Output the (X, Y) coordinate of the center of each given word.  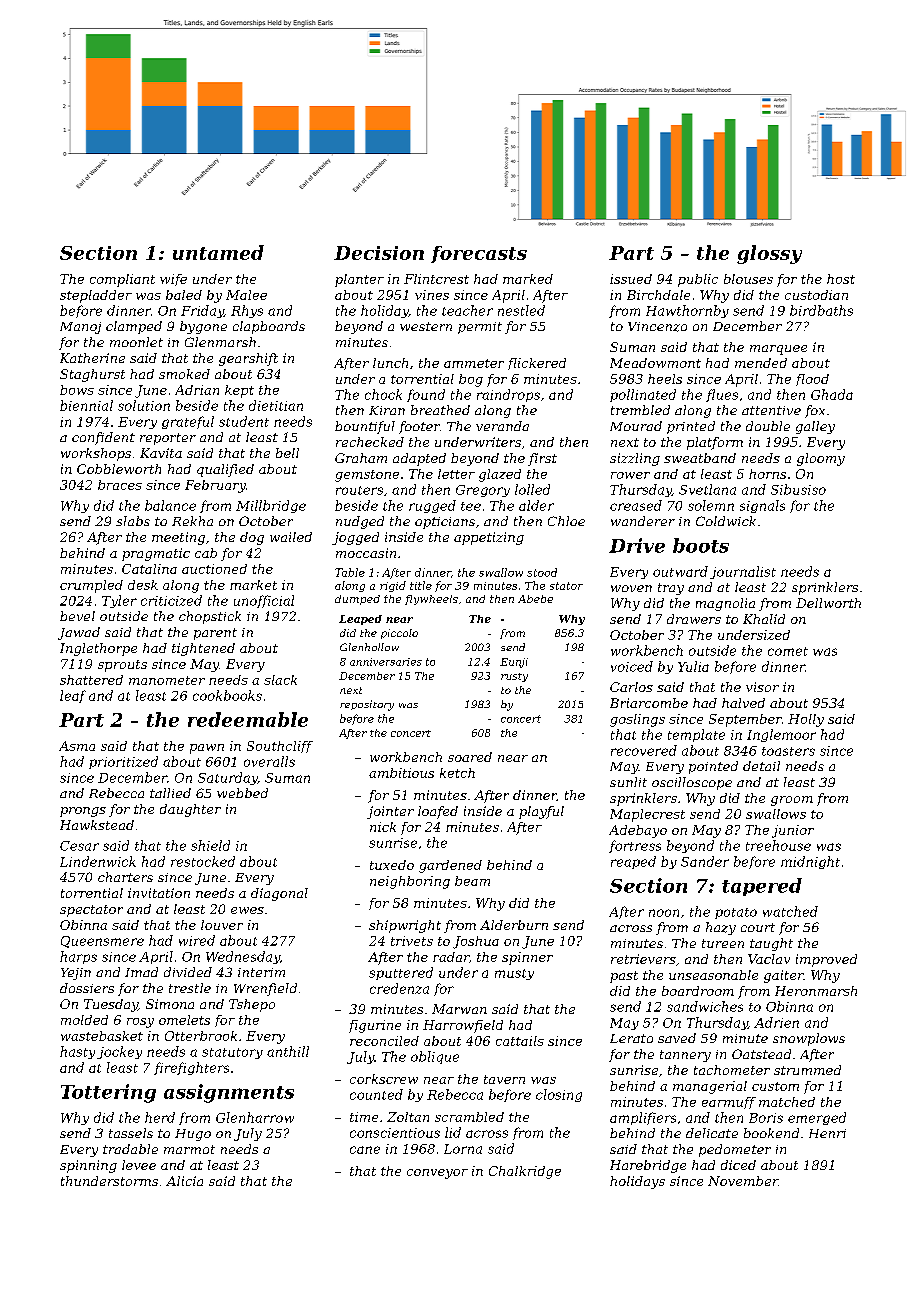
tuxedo (392, 865)
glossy (769, 254)
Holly (806, 720)
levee (139, 1165)
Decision (379, 253)
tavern (504, 1079)
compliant (122, 280)
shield (210, 845)
